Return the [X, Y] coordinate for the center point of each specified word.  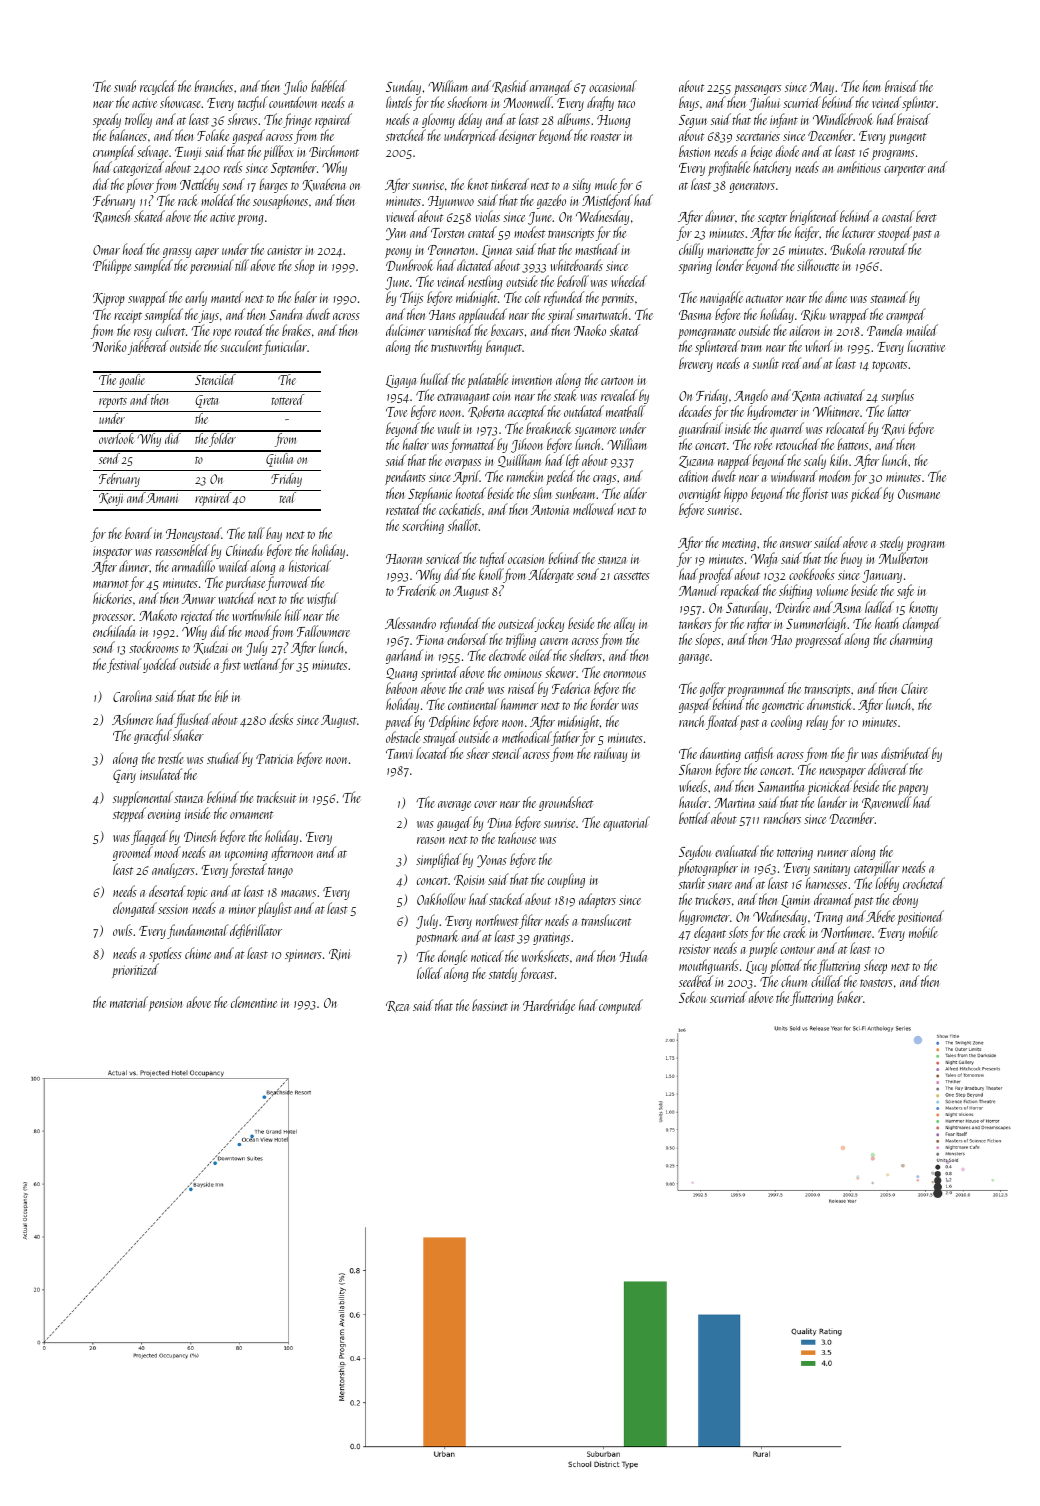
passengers [757, 91]
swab [125, 86]
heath [887, 623]
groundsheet [566, 803]
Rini [339, 954]
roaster [606, 137]
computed [621, 1006]
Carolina [132, 696]
